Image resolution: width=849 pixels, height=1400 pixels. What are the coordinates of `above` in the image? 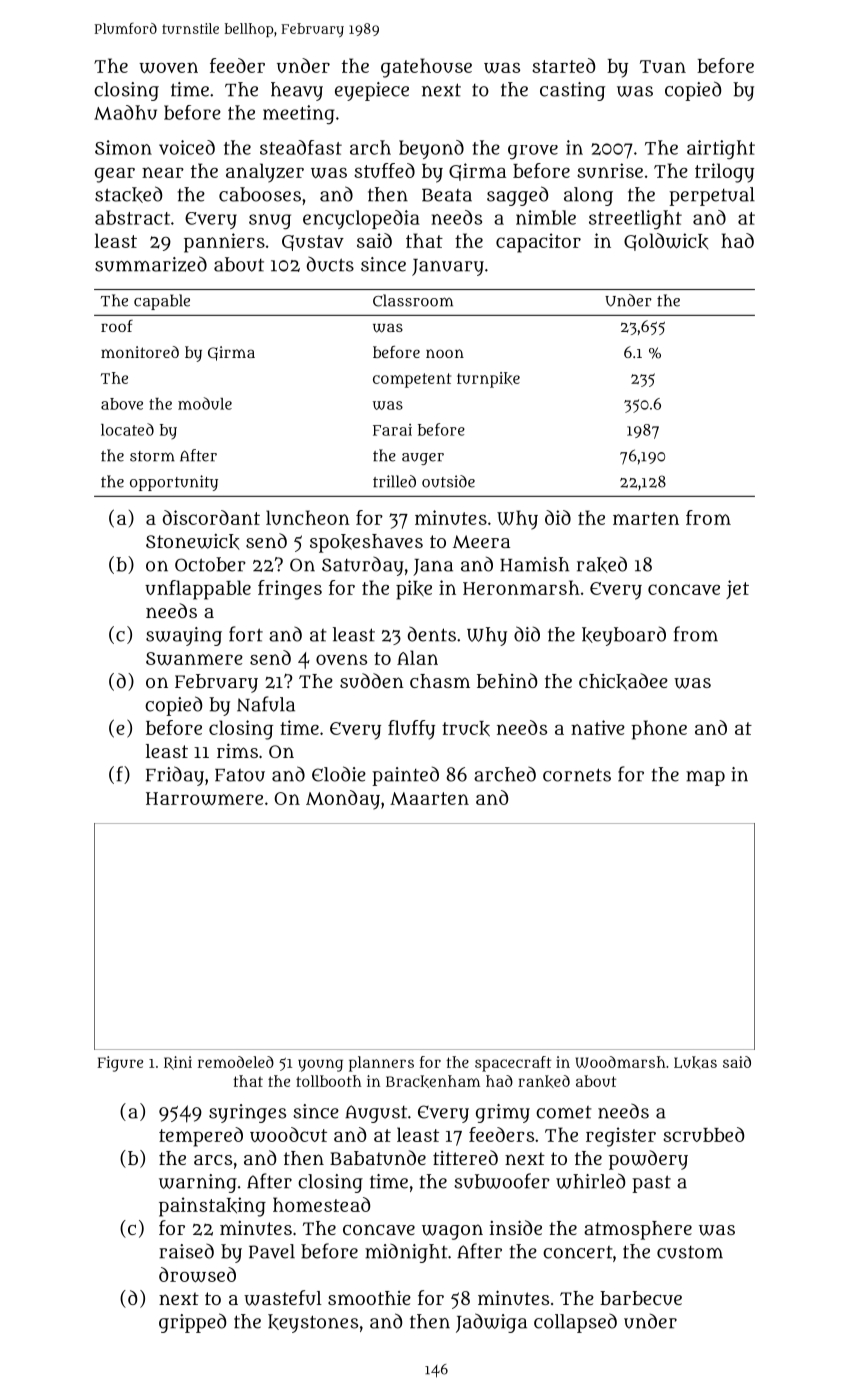 It's located at (122, 404).
